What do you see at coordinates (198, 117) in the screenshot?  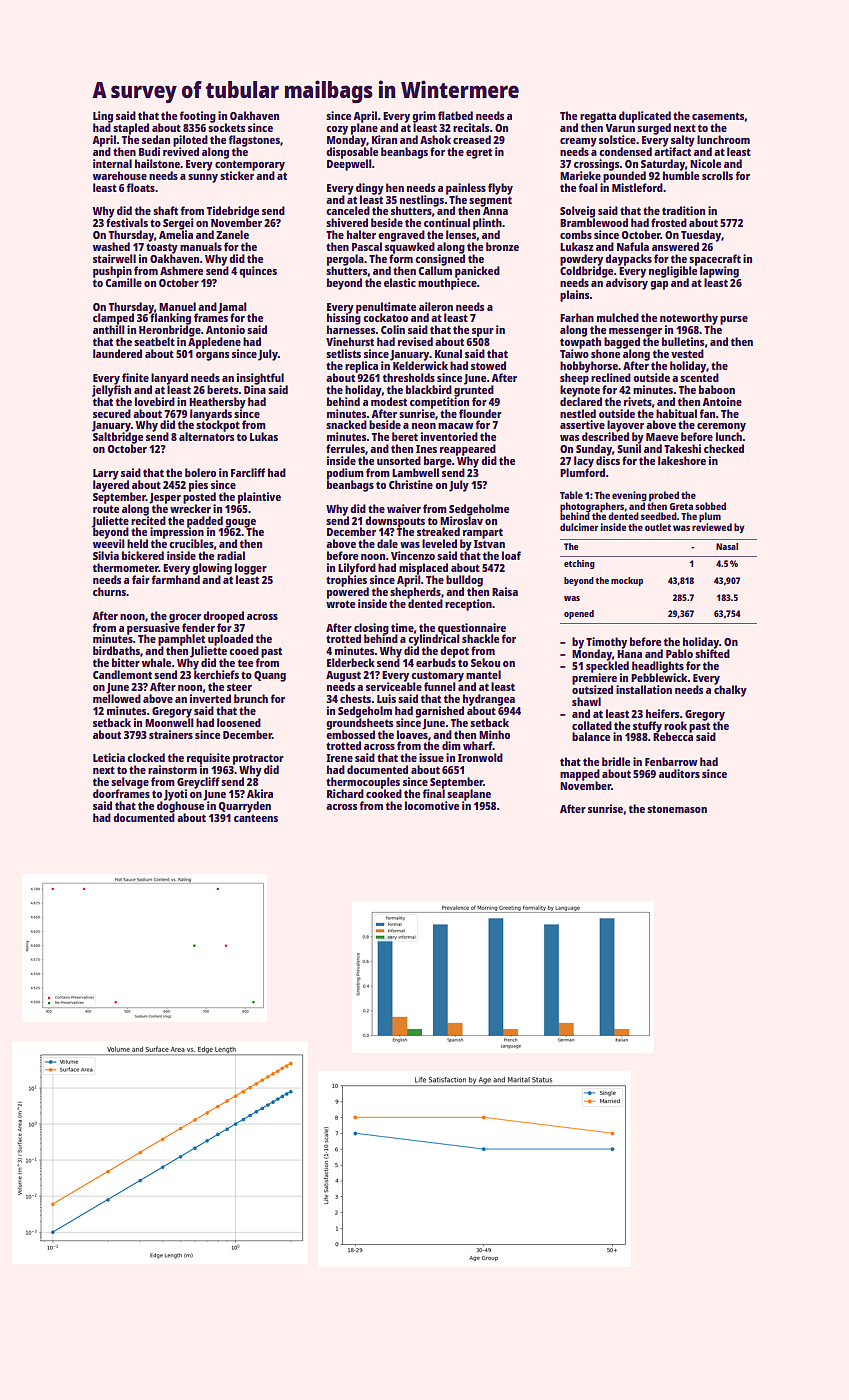 I see `footing` at bounding box center [198, 117].
